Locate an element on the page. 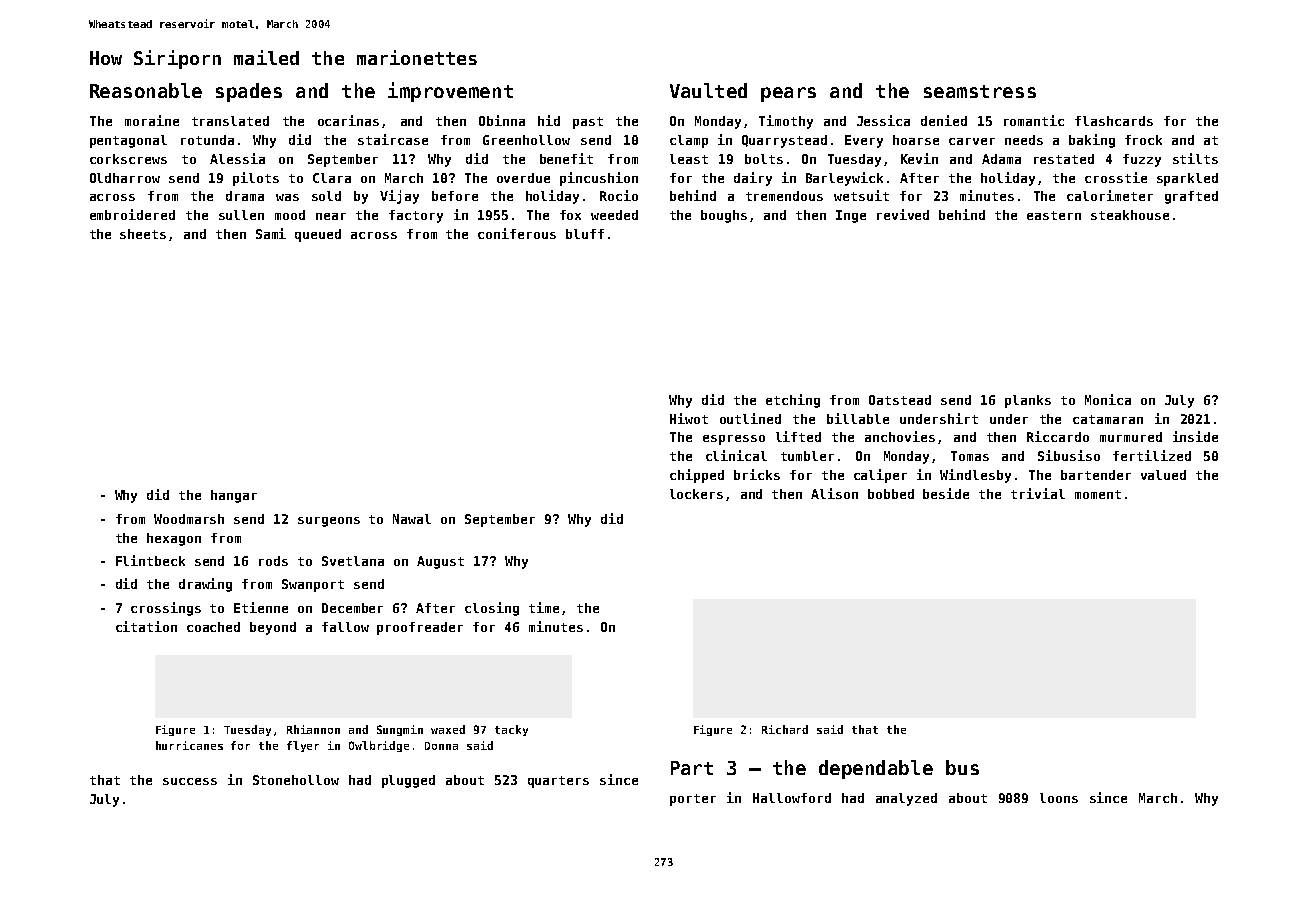  Monica is located at coordinates (1108, 399).
